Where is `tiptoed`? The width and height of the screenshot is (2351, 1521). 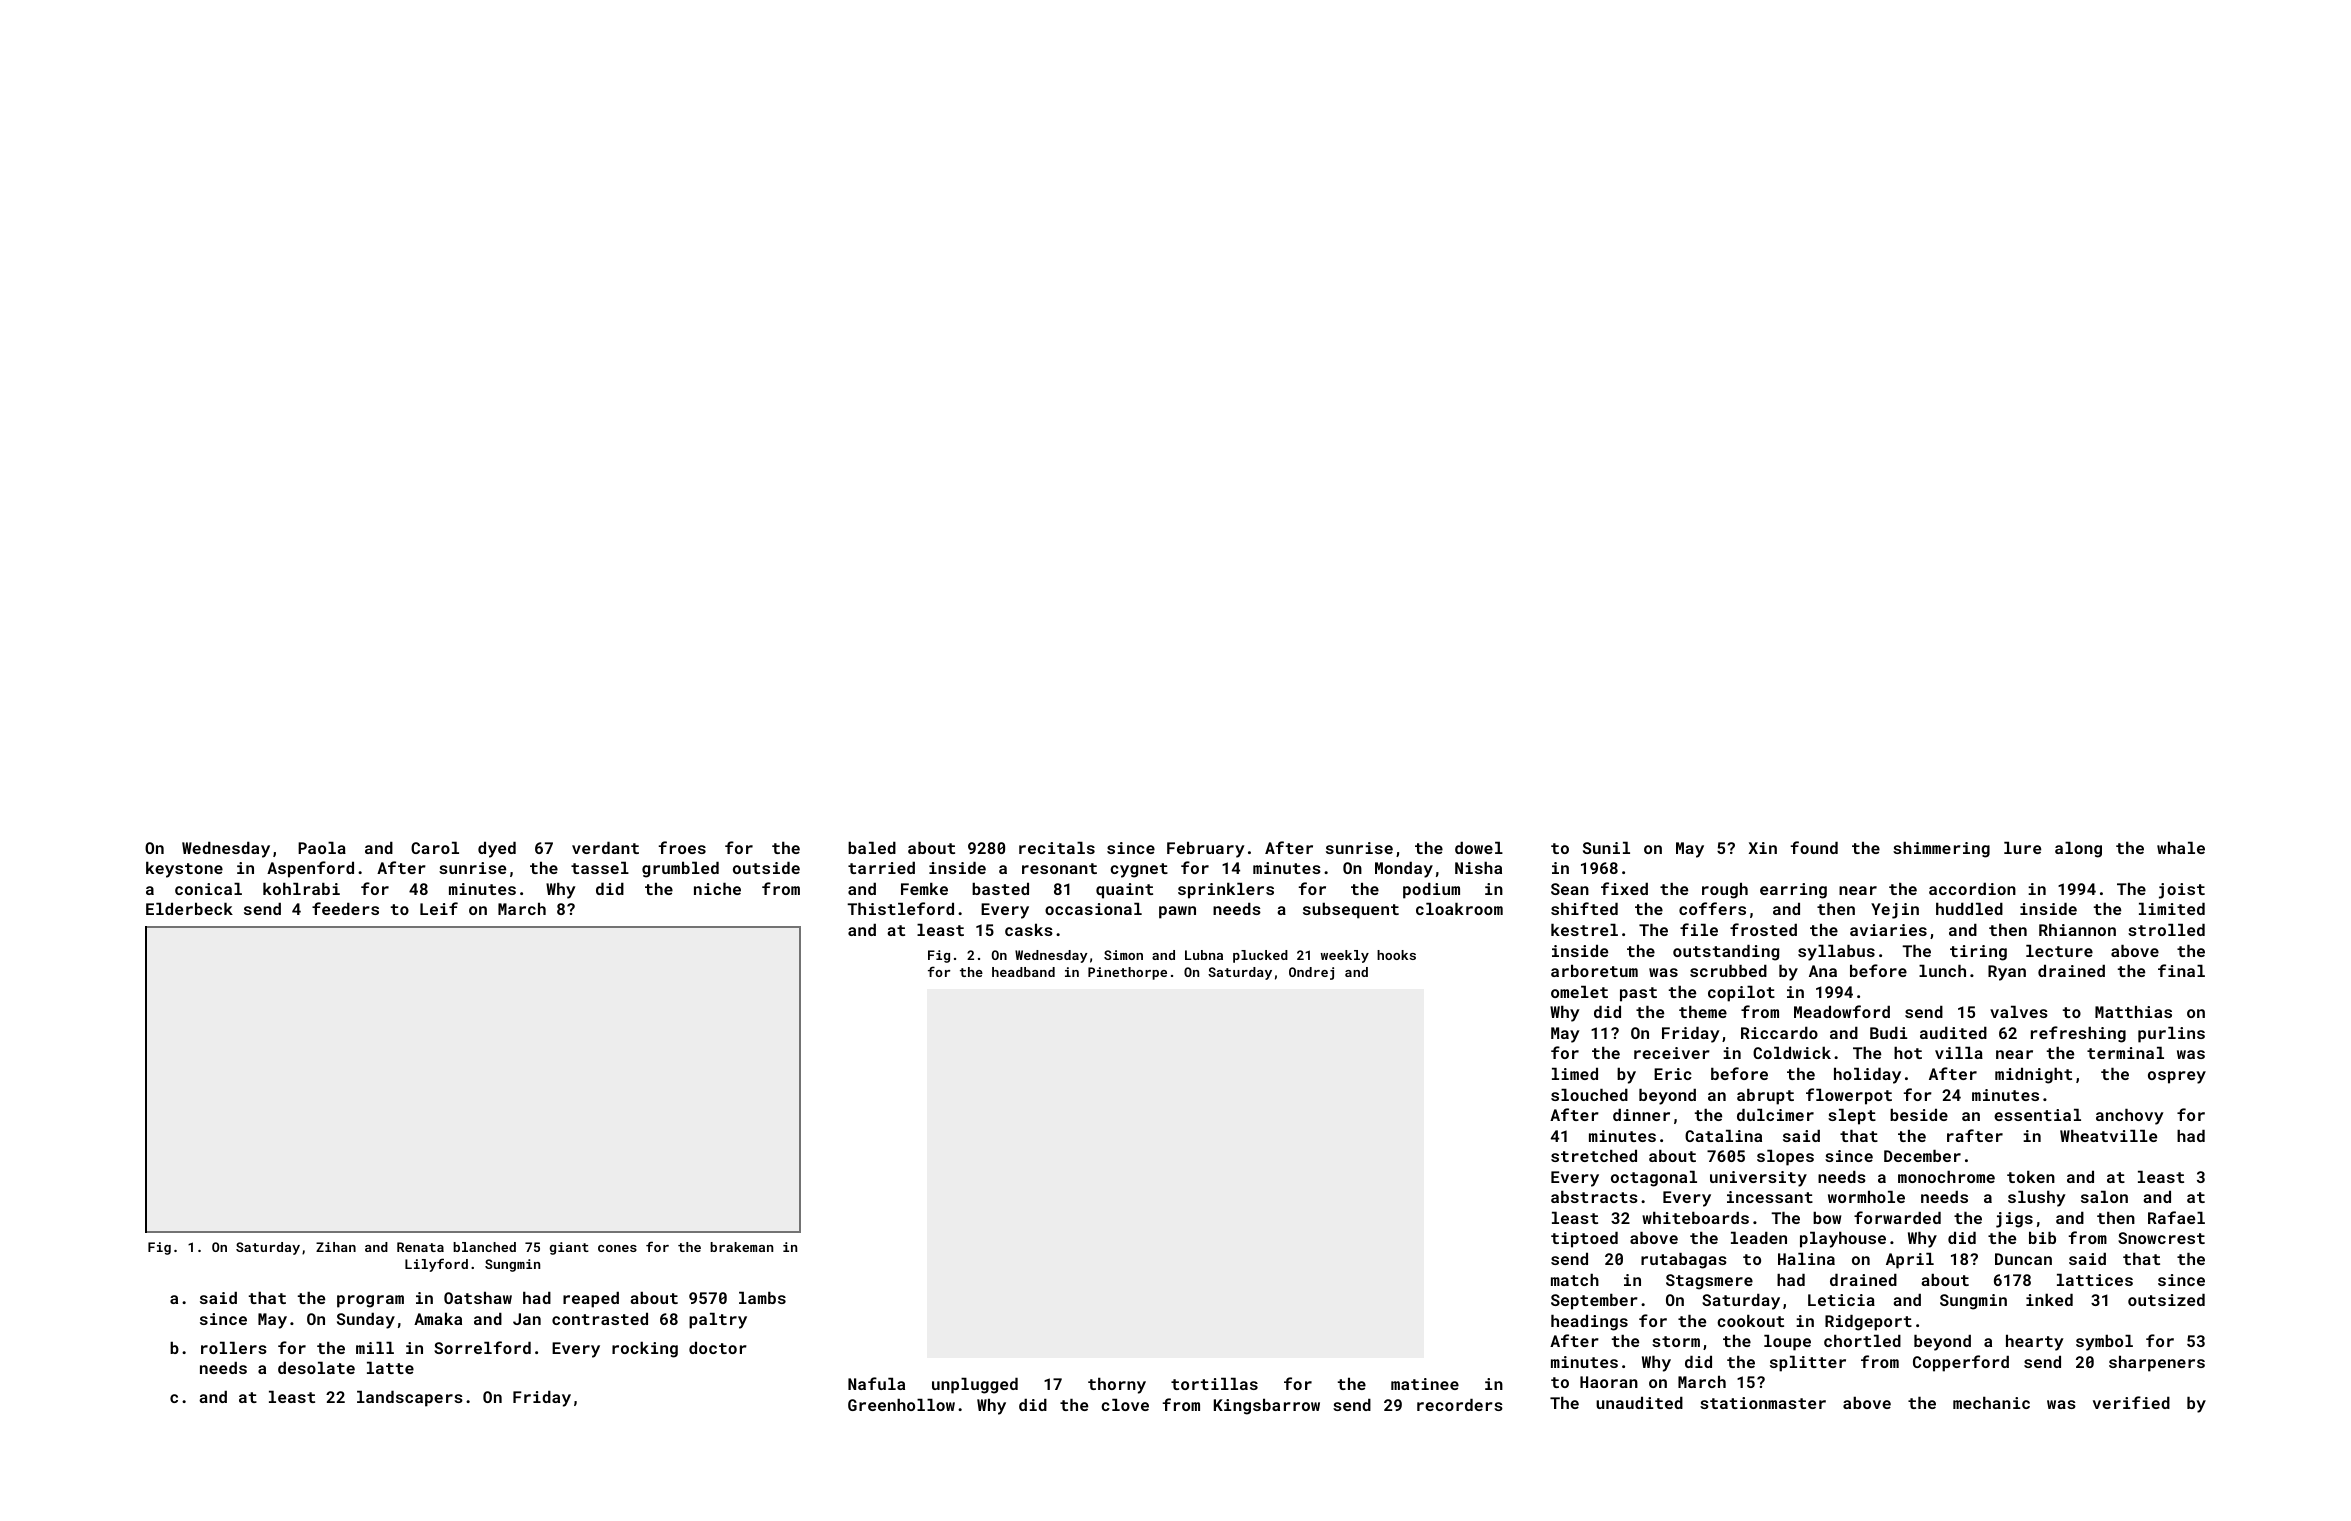 tiptoed is located at coordinates (1584, 1240).
